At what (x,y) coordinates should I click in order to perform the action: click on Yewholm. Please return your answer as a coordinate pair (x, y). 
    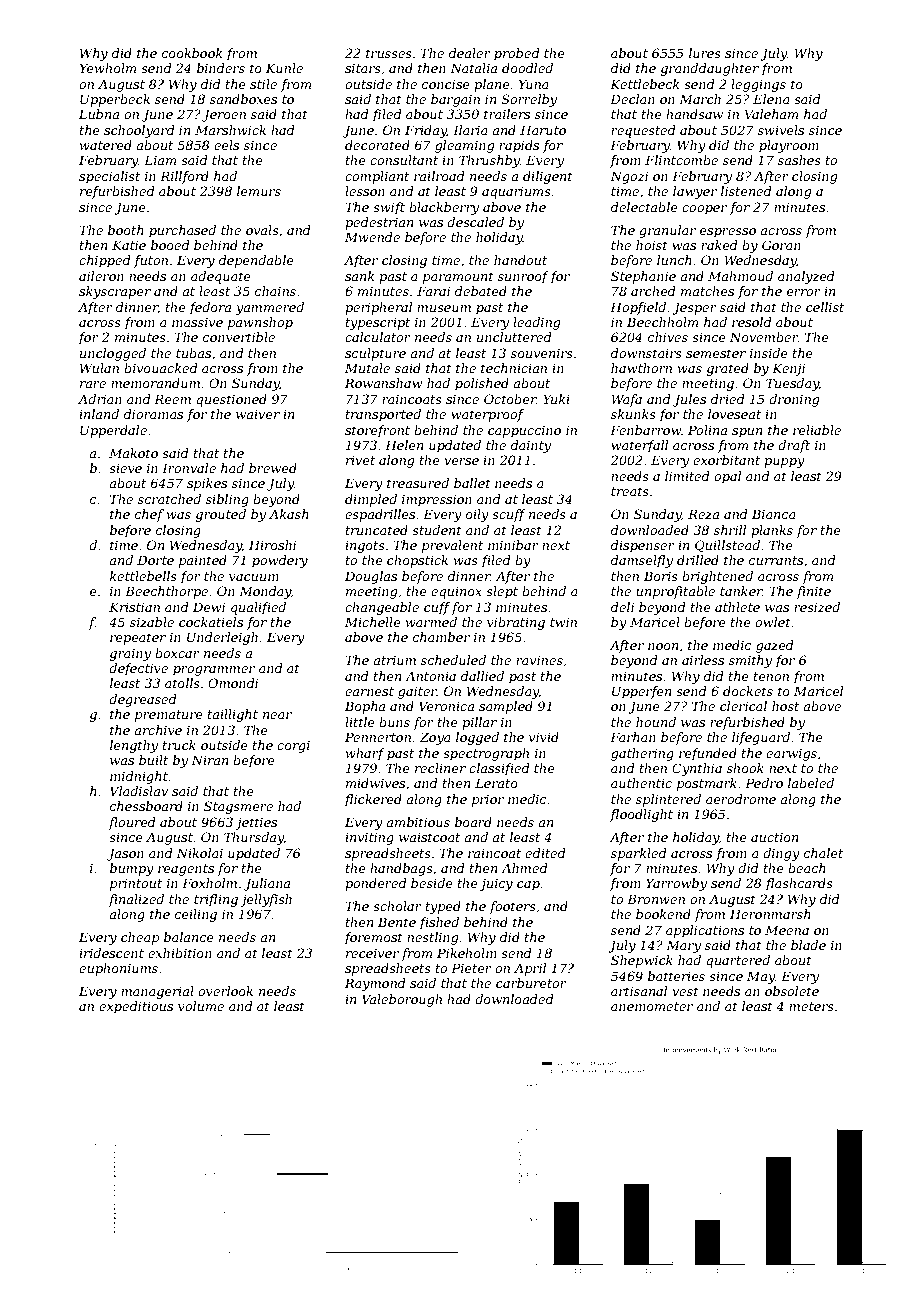
    Looking at the image, I should click on (108, 68).
